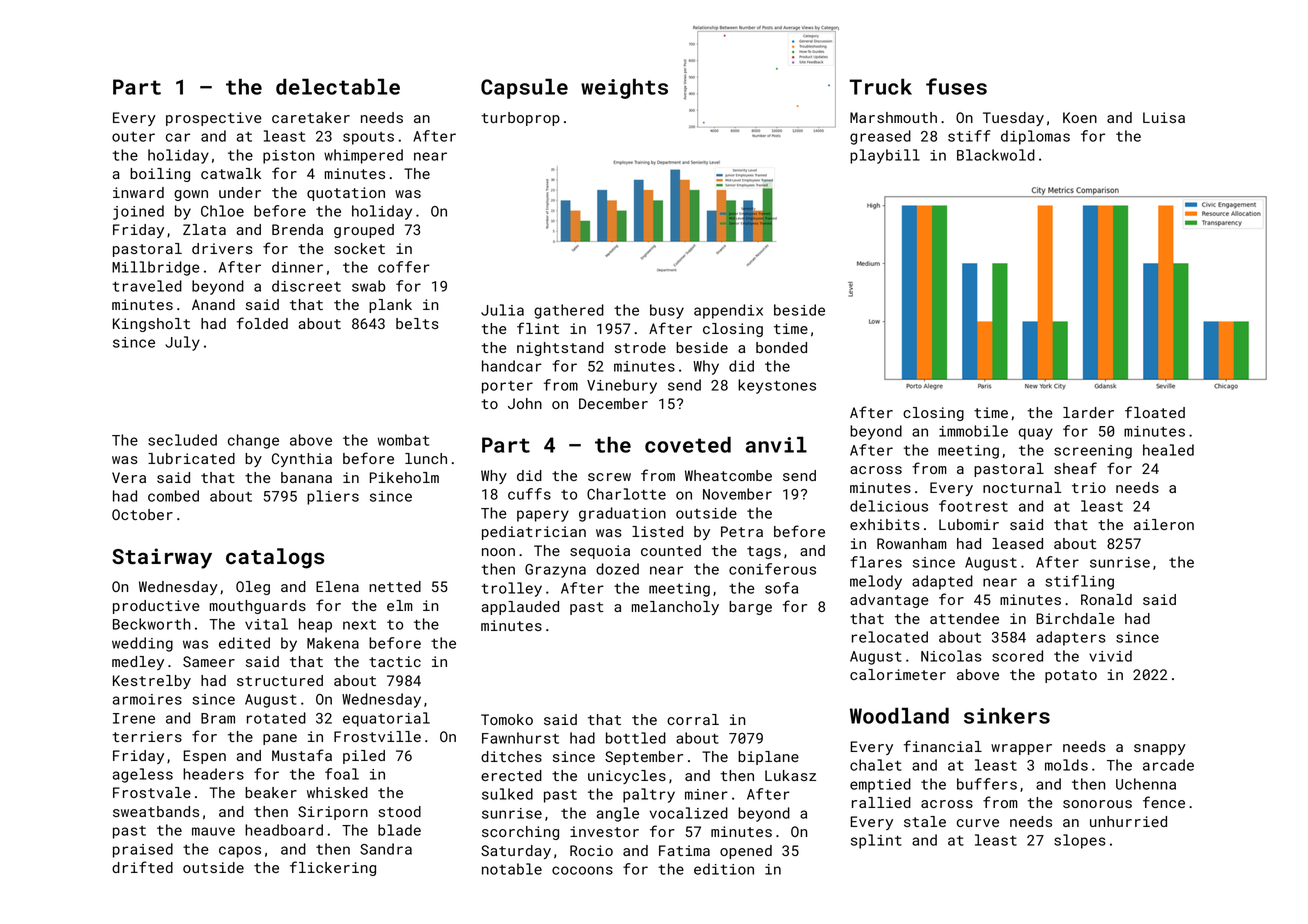  I want to click on appendix, so click(728, 311).
